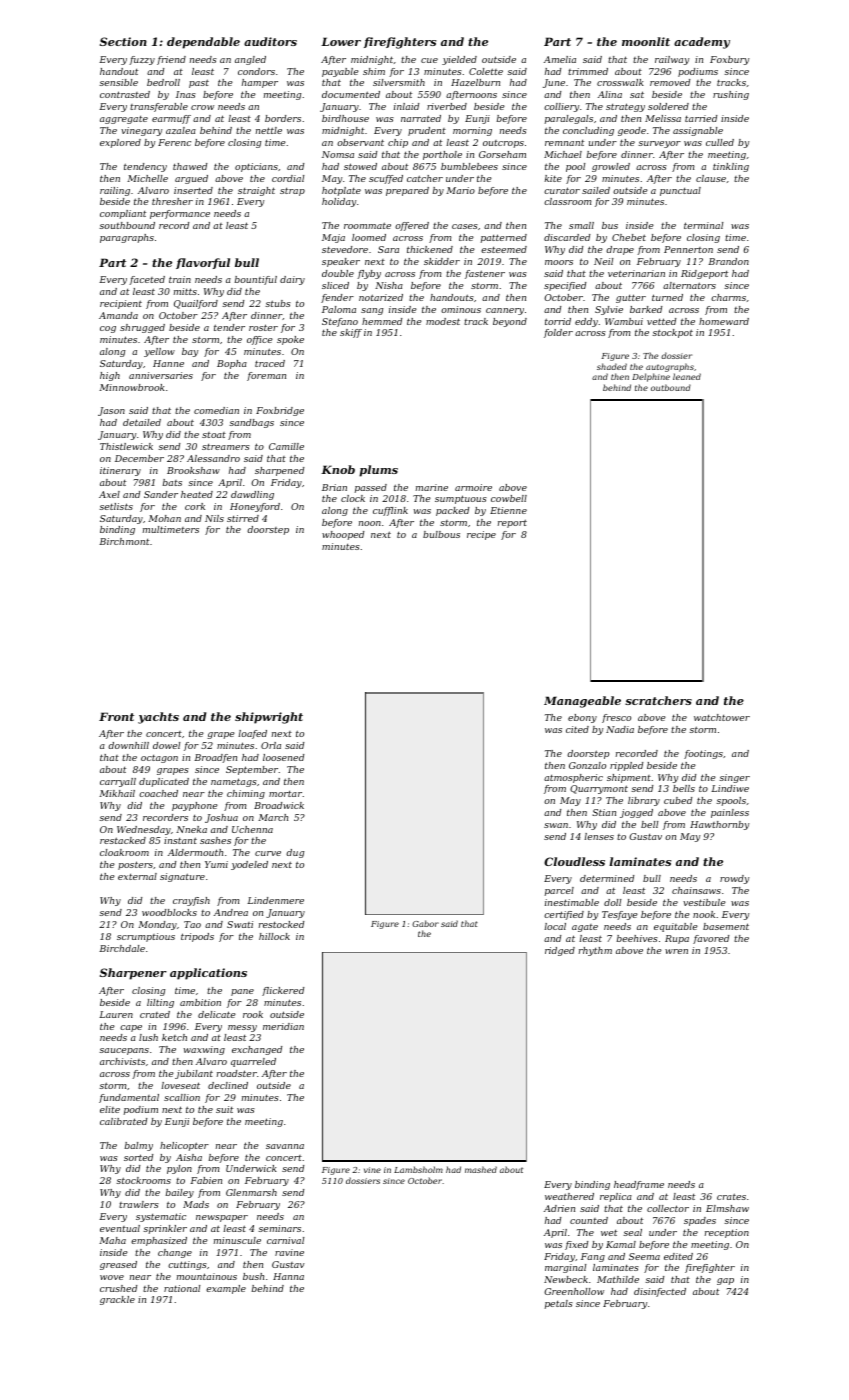  Describe the element at coordinates (658, 700) in the screenshot. I see `scratchers` at that location.
